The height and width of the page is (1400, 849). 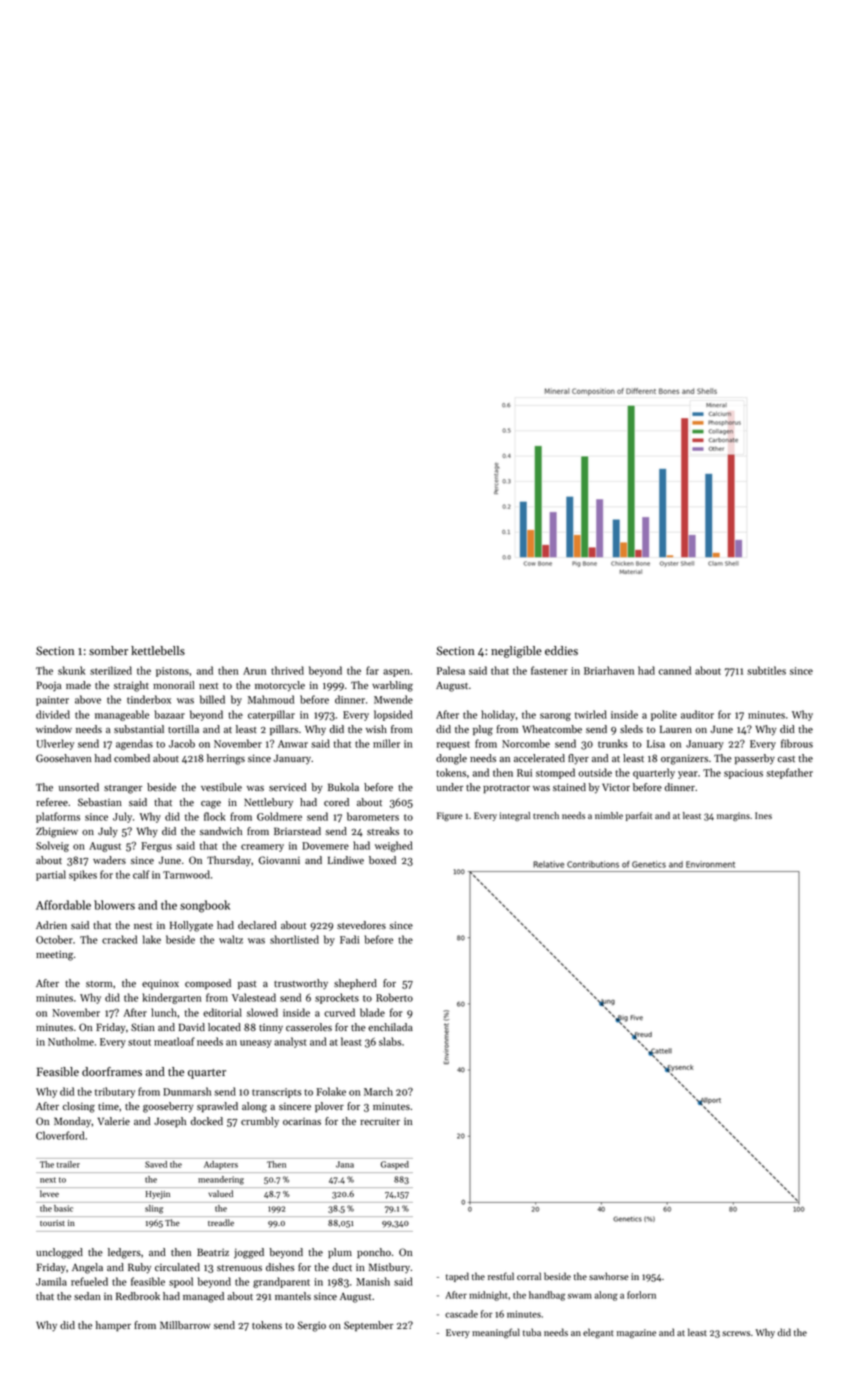 I want to click on hamper, so click(x=113, y=1326).
